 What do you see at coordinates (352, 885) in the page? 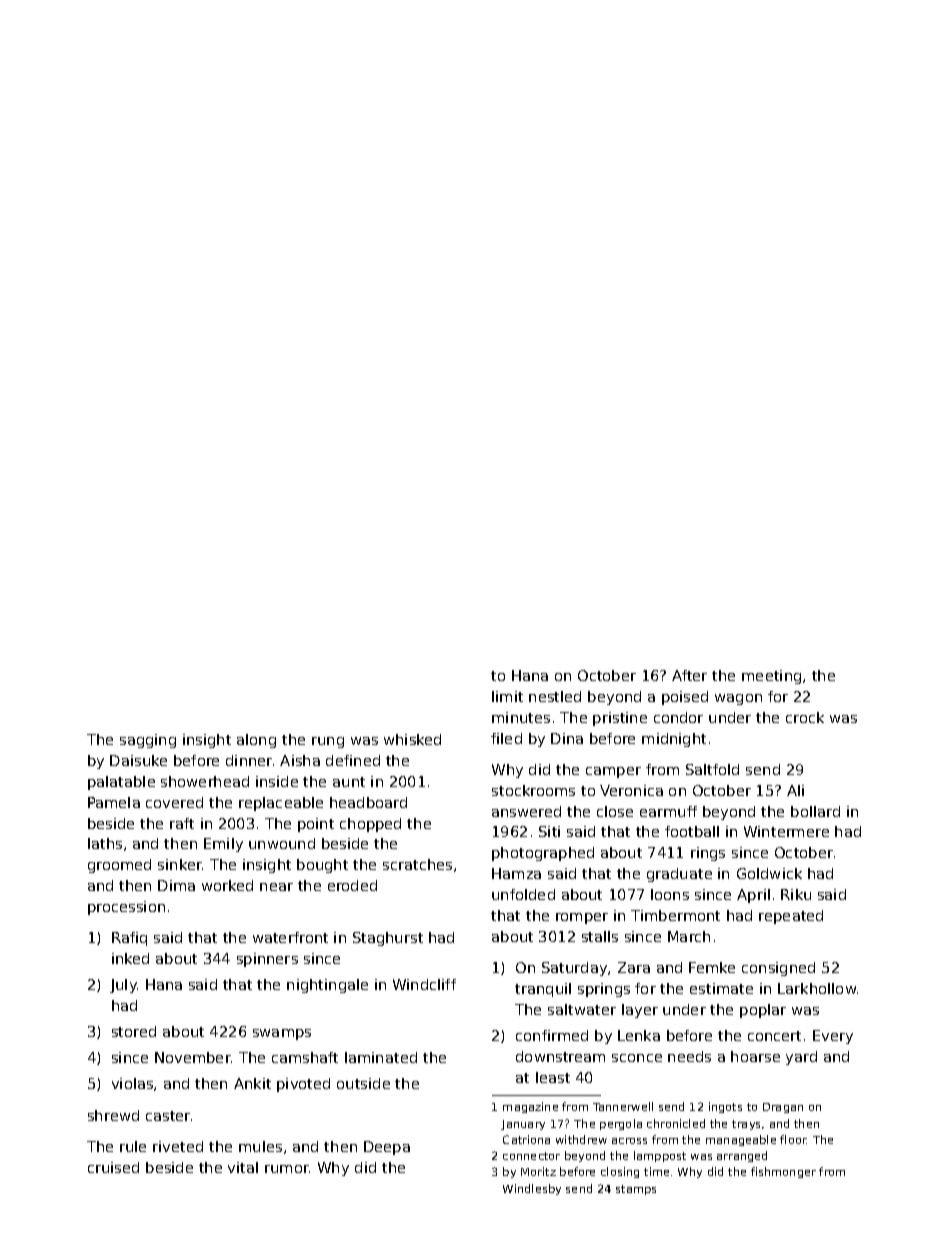
I see `eroded` at bounding box center [352, 885].
